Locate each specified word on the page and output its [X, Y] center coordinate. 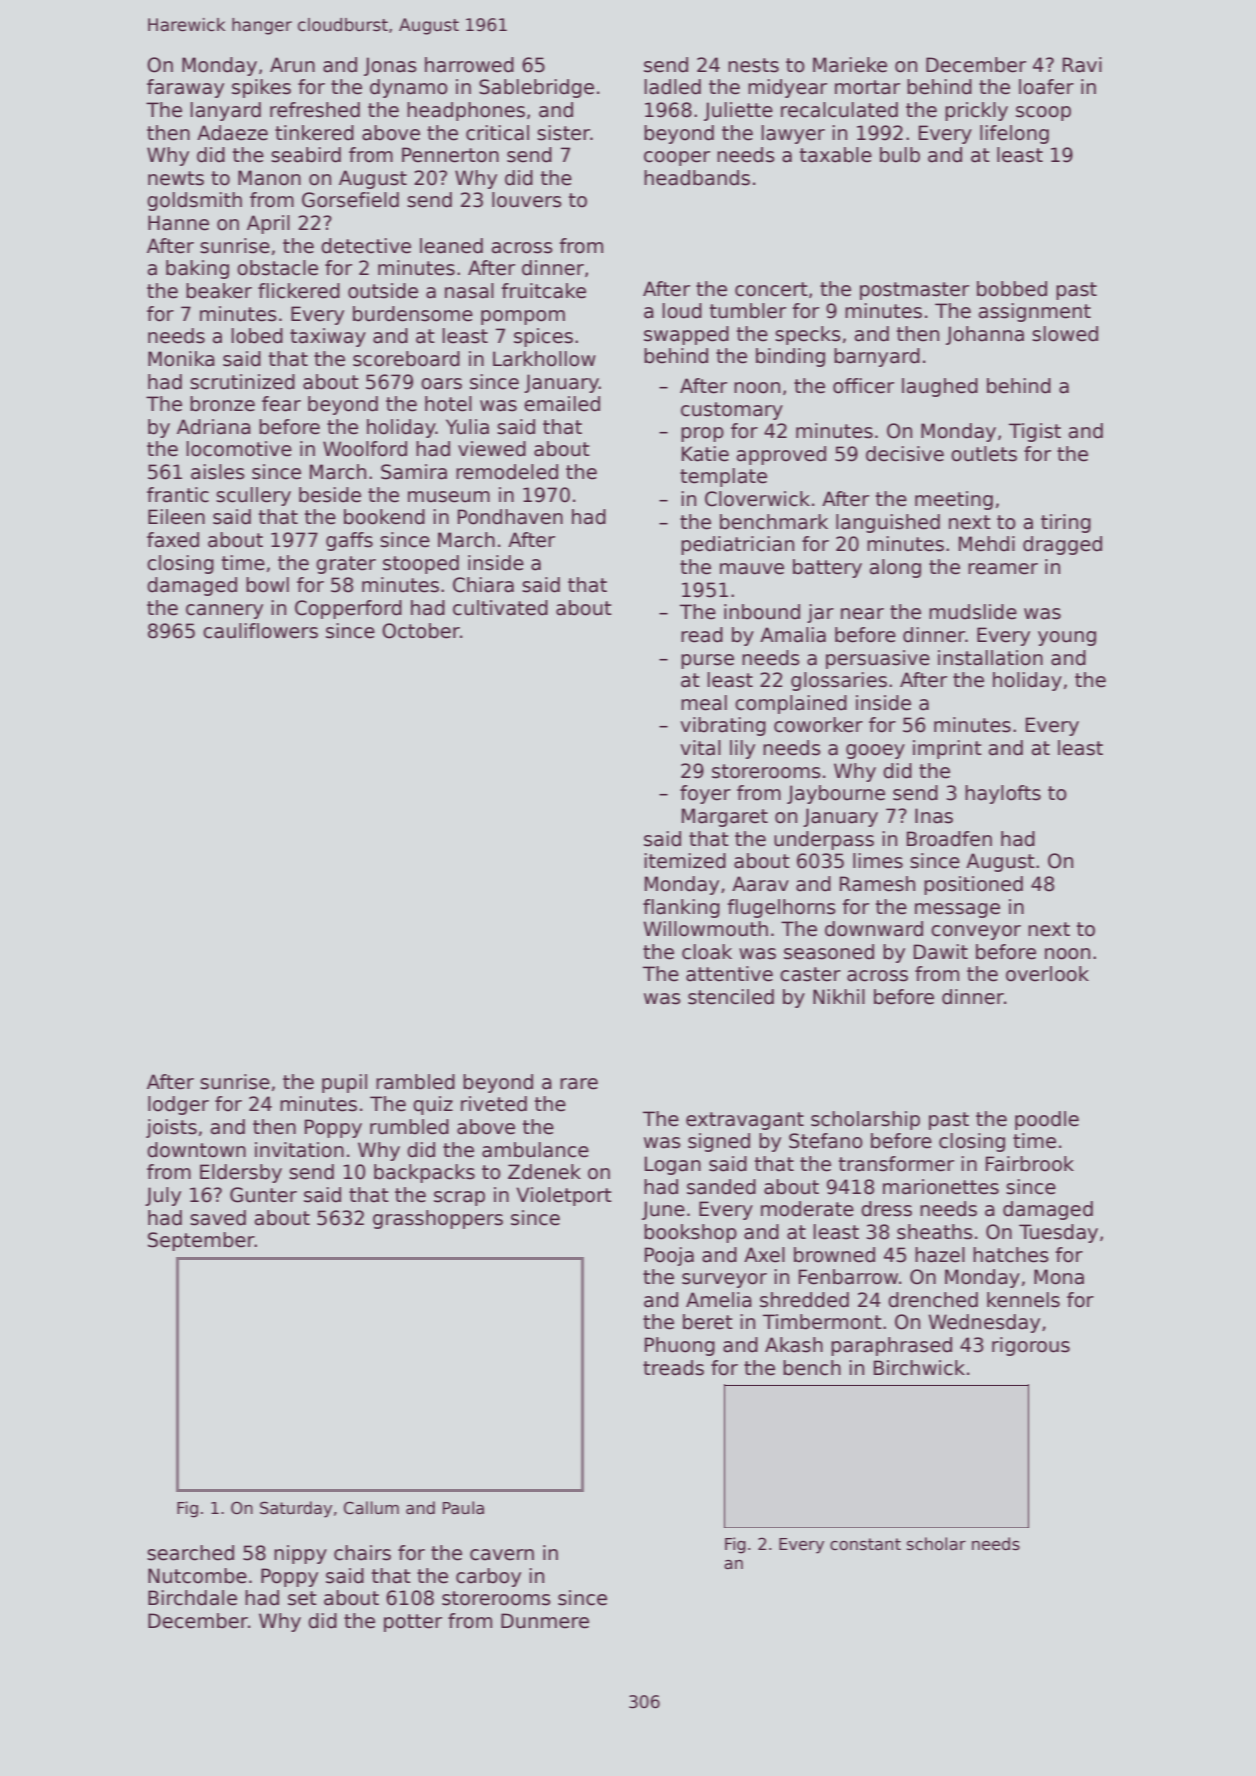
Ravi [1082, 65]
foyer [705, 794]
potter [413, 1623]
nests [753, 65]
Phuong [680, 1346]
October [421, 631]
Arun [292, 65]
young [1067, 638]
